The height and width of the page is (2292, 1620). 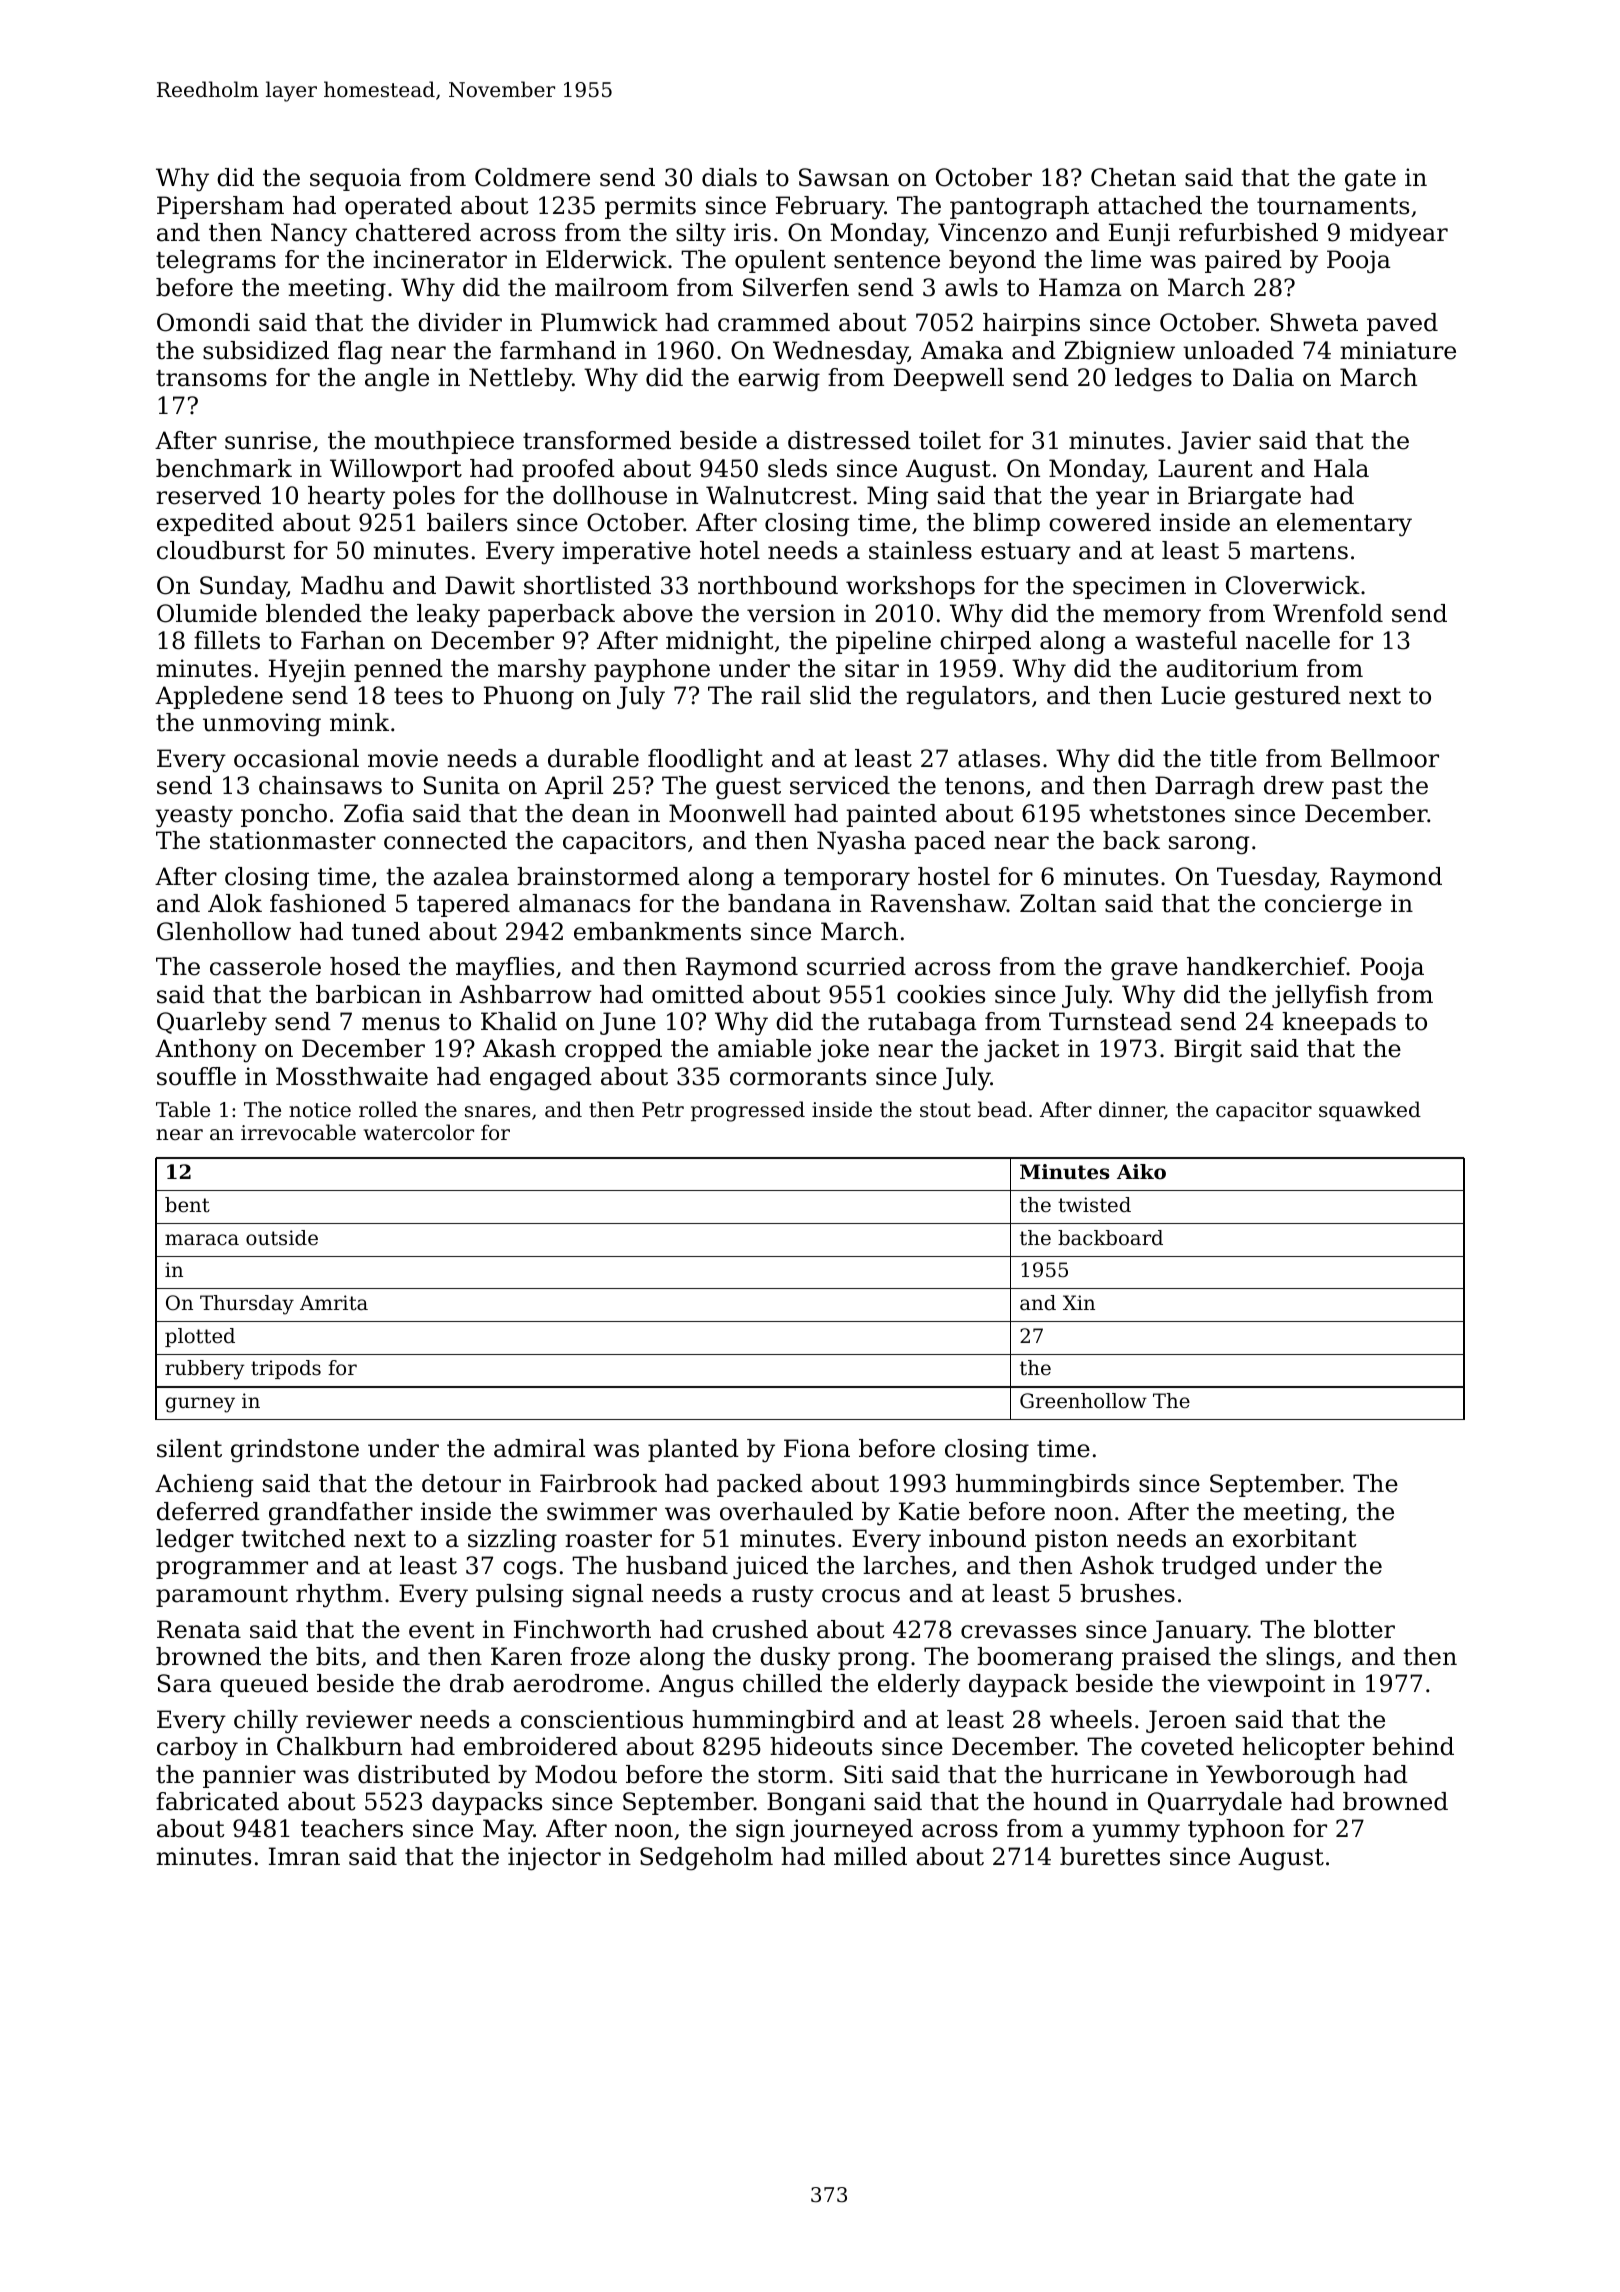 I want to click on sleds, so click(x=797, y=468).
